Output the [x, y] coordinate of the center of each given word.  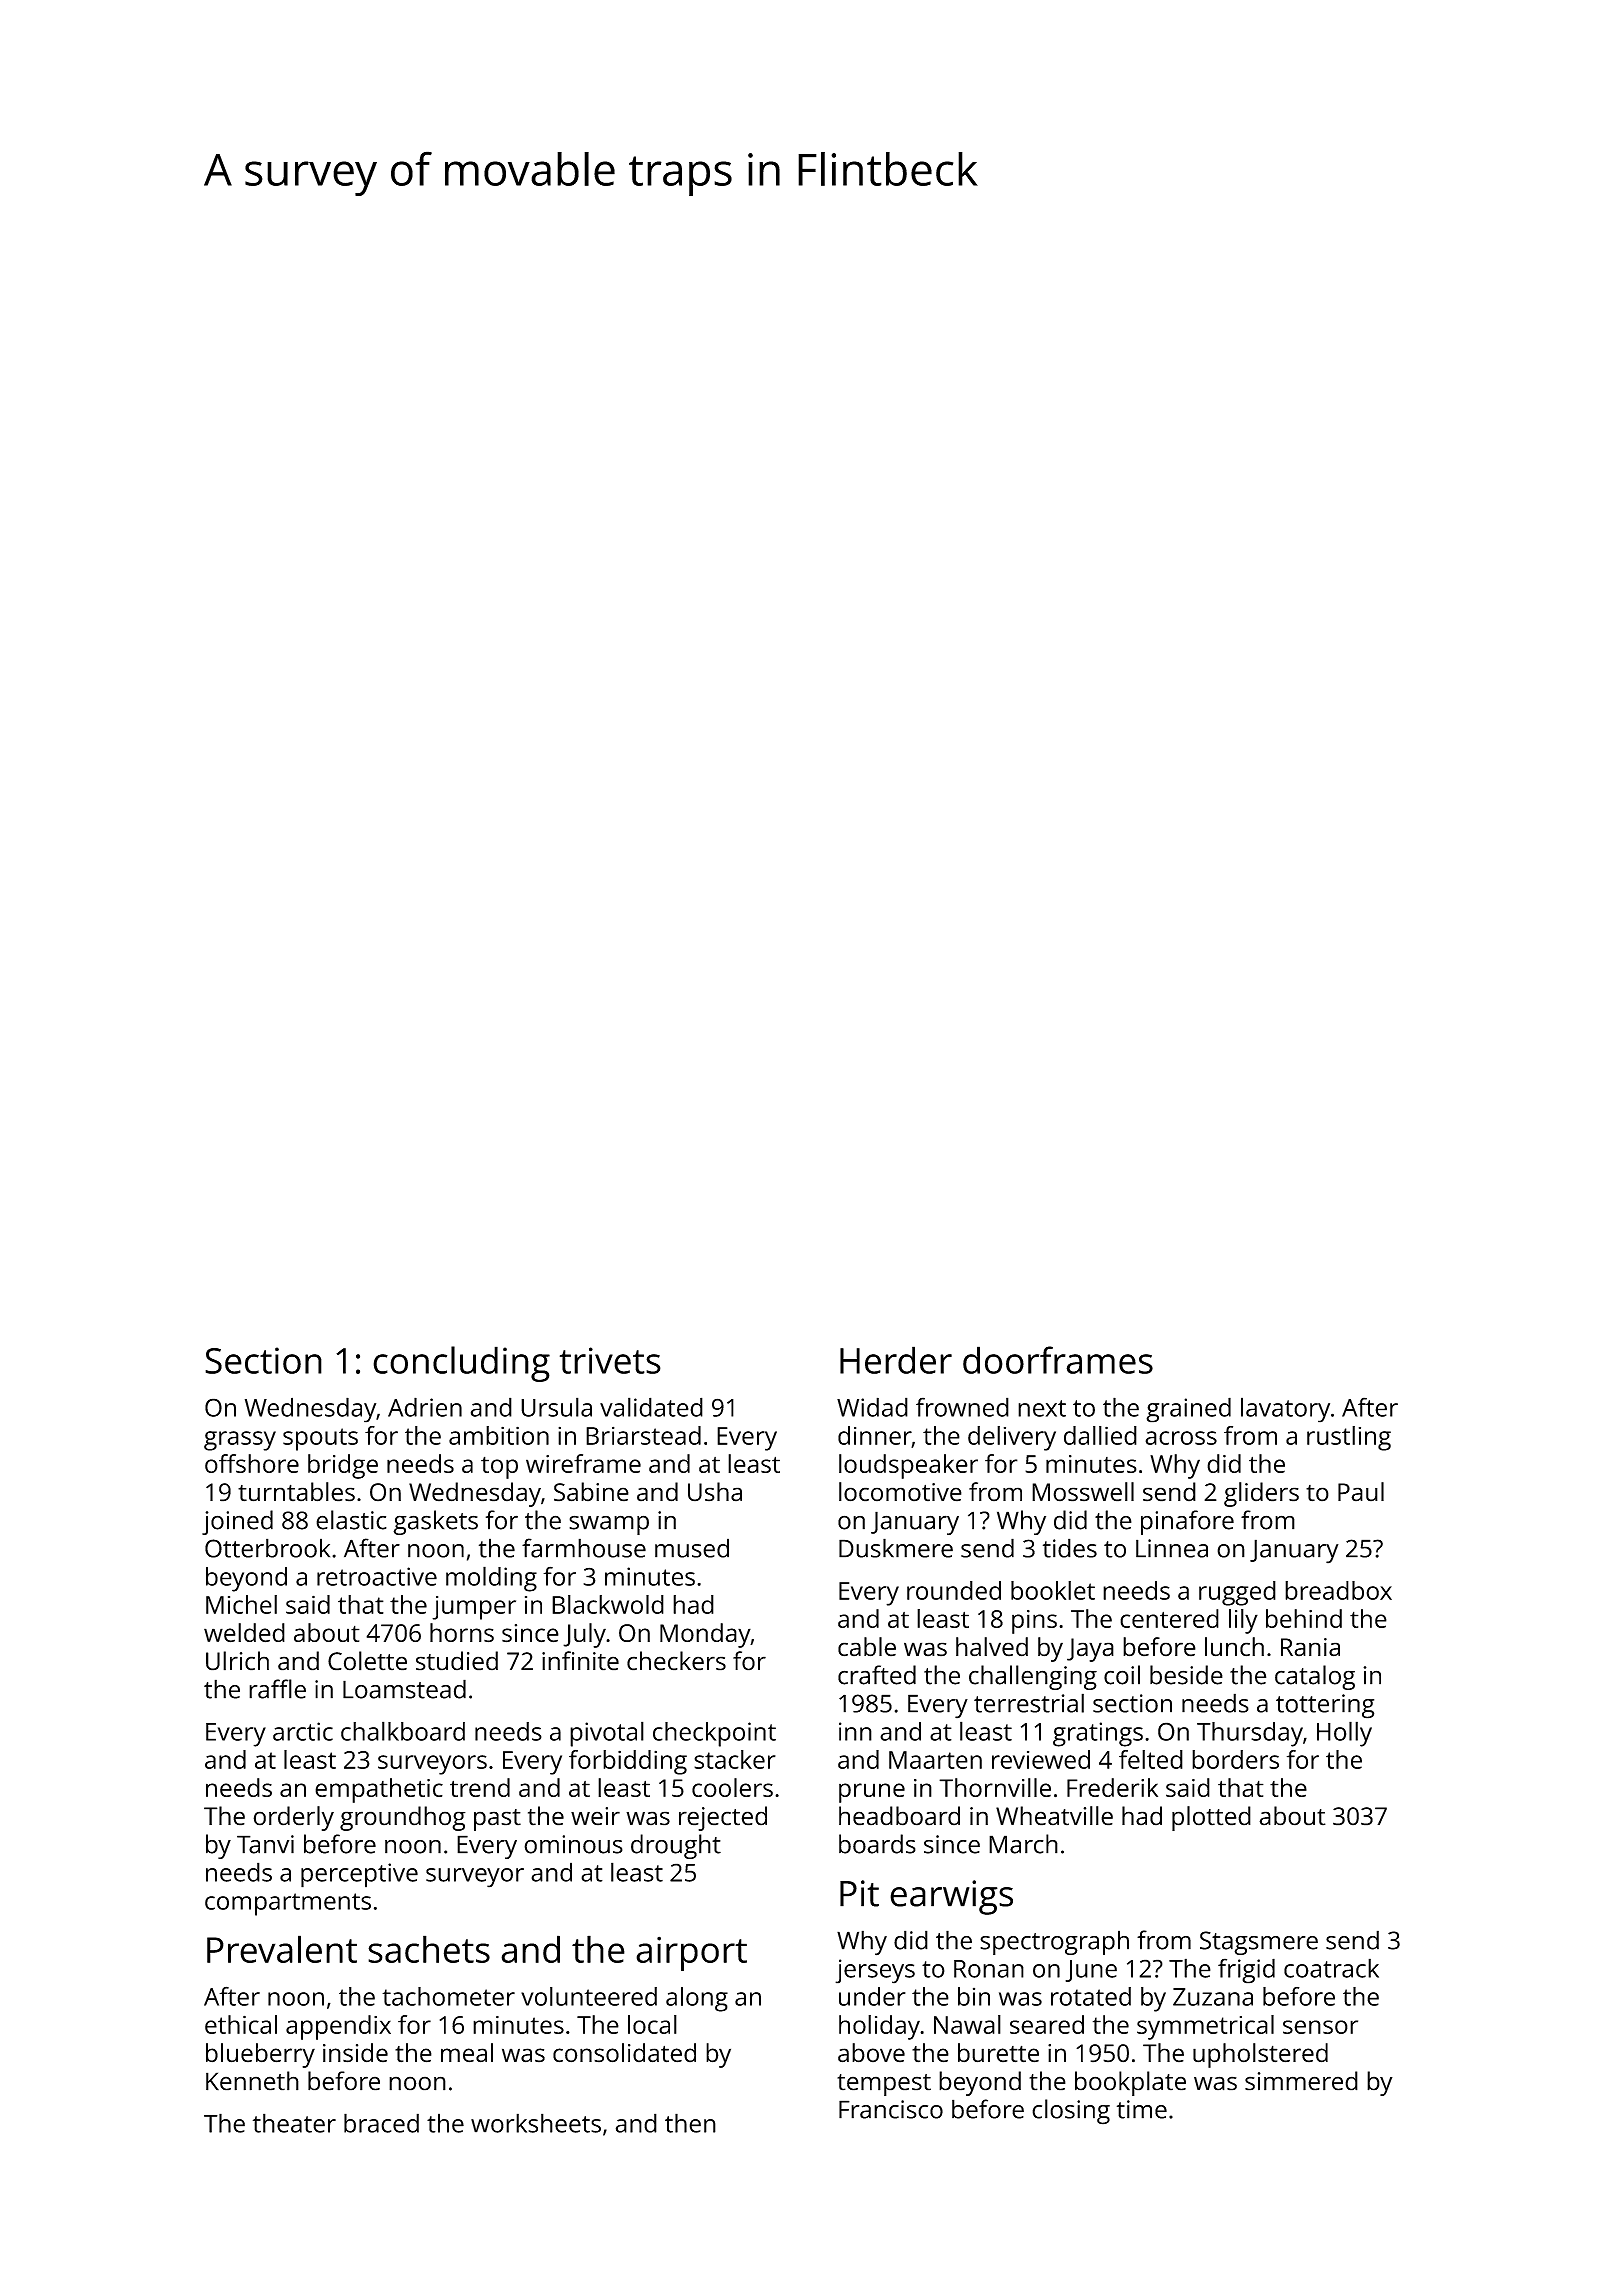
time [1142, 2109]
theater [294, 2123]
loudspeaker [908, 1466]
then [690, 2123]
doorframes [1058, 1360]
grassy [240, 1441]
